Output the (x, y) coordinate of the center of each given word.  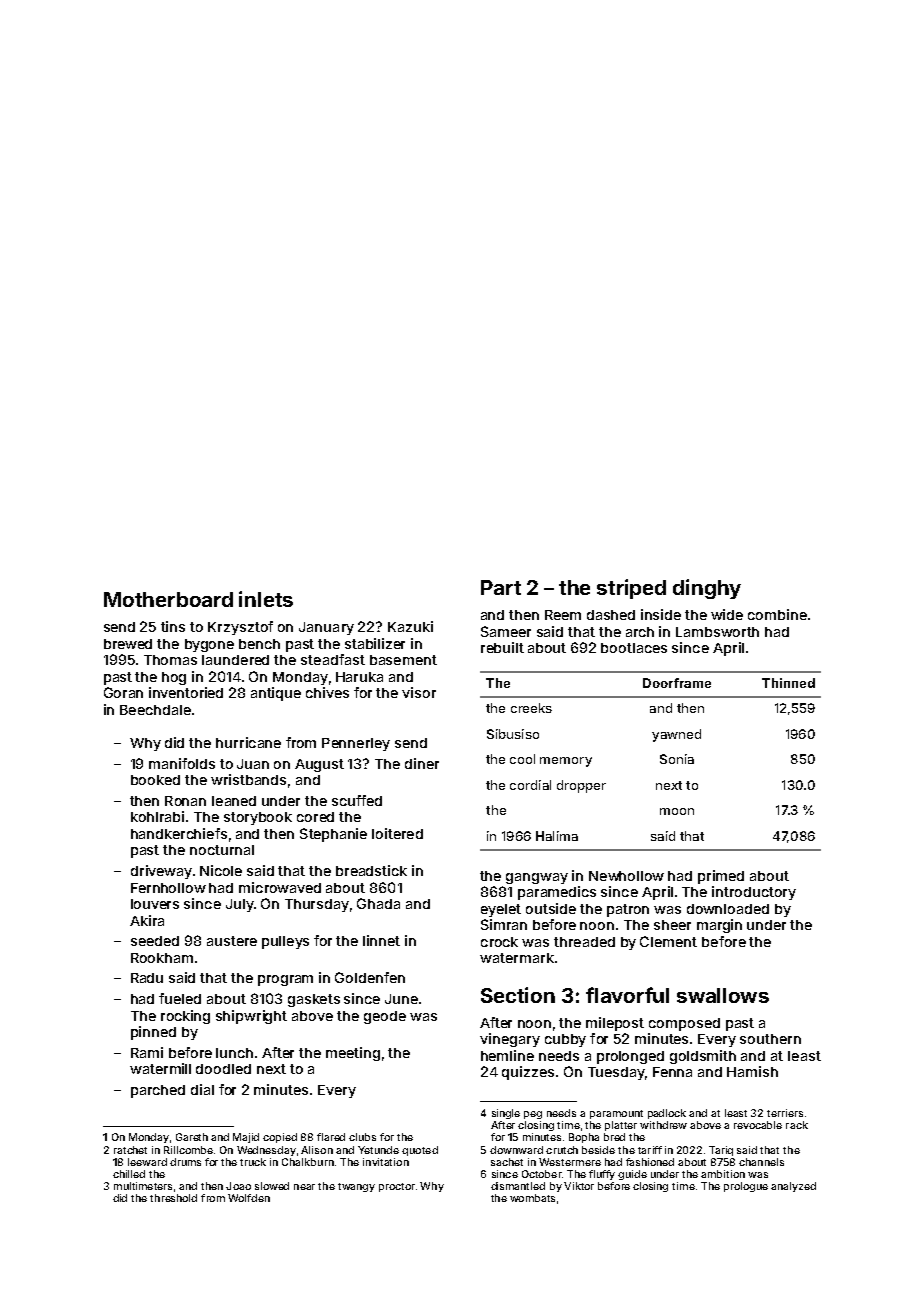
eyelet (501, 910)
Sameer (506, 631)
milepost (615, 1024)
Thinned (788, 683)
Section (518, 995)
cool (522, 759)
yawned (676, 735)
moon (677, 811)
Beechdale (155, 710)
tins (173, 626)
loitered (397, 833)
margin (719, 926)
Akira (147, 920)
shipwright (251, 1017)
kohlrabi (157, 816)
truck (253, 1162)
